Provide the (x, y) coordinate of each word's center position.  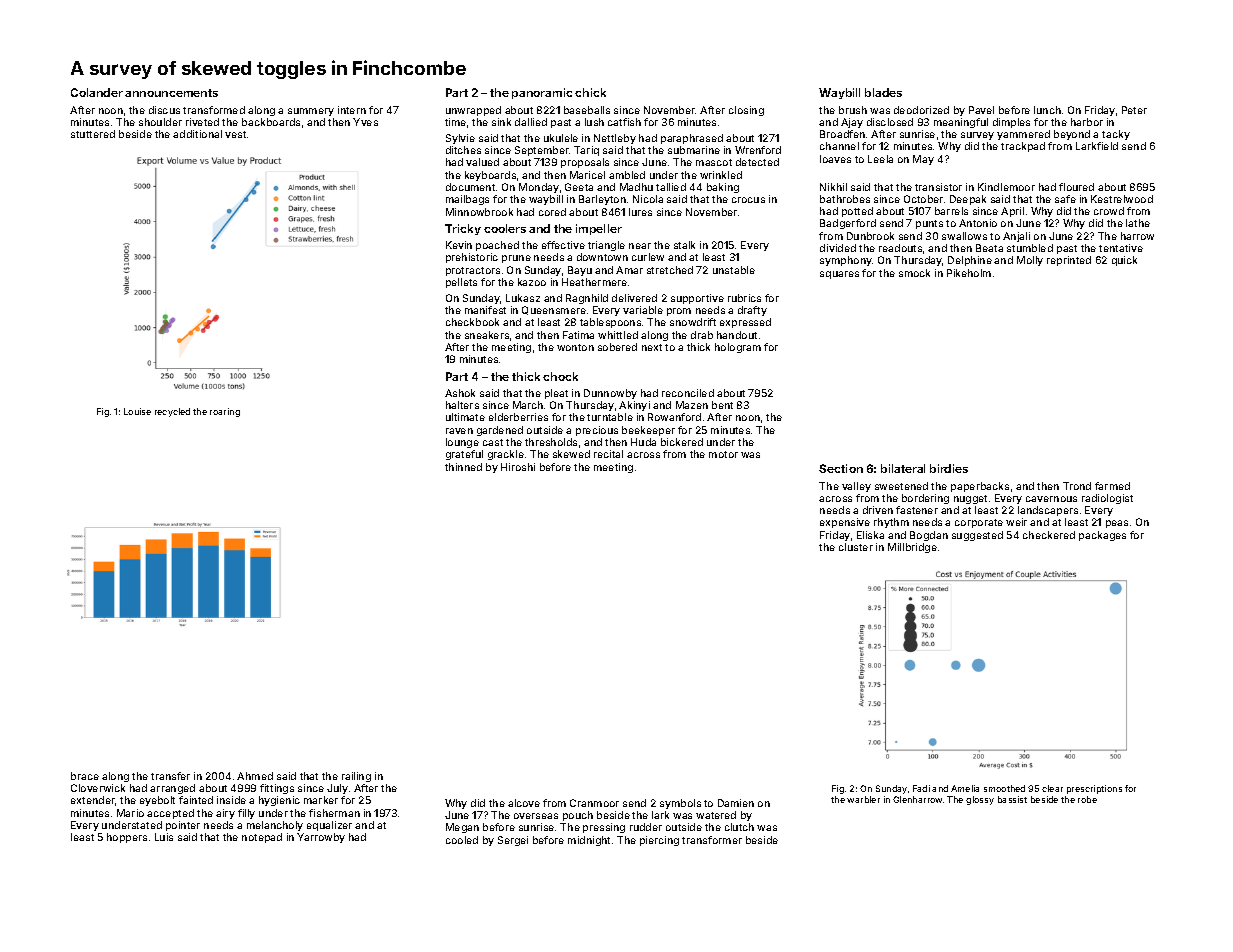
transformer (712, 840)
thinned (463, 467)
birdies (949, 468)
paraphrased (692, 139)
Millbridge (912, 548)
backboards (271, 122)
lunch (1047, 110)
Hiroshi (518, 467)
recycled (172, 412)
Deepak (968, 200)
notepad (262, 838)
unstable (734, 270)
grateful (464, 455)
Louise (137, 411)
